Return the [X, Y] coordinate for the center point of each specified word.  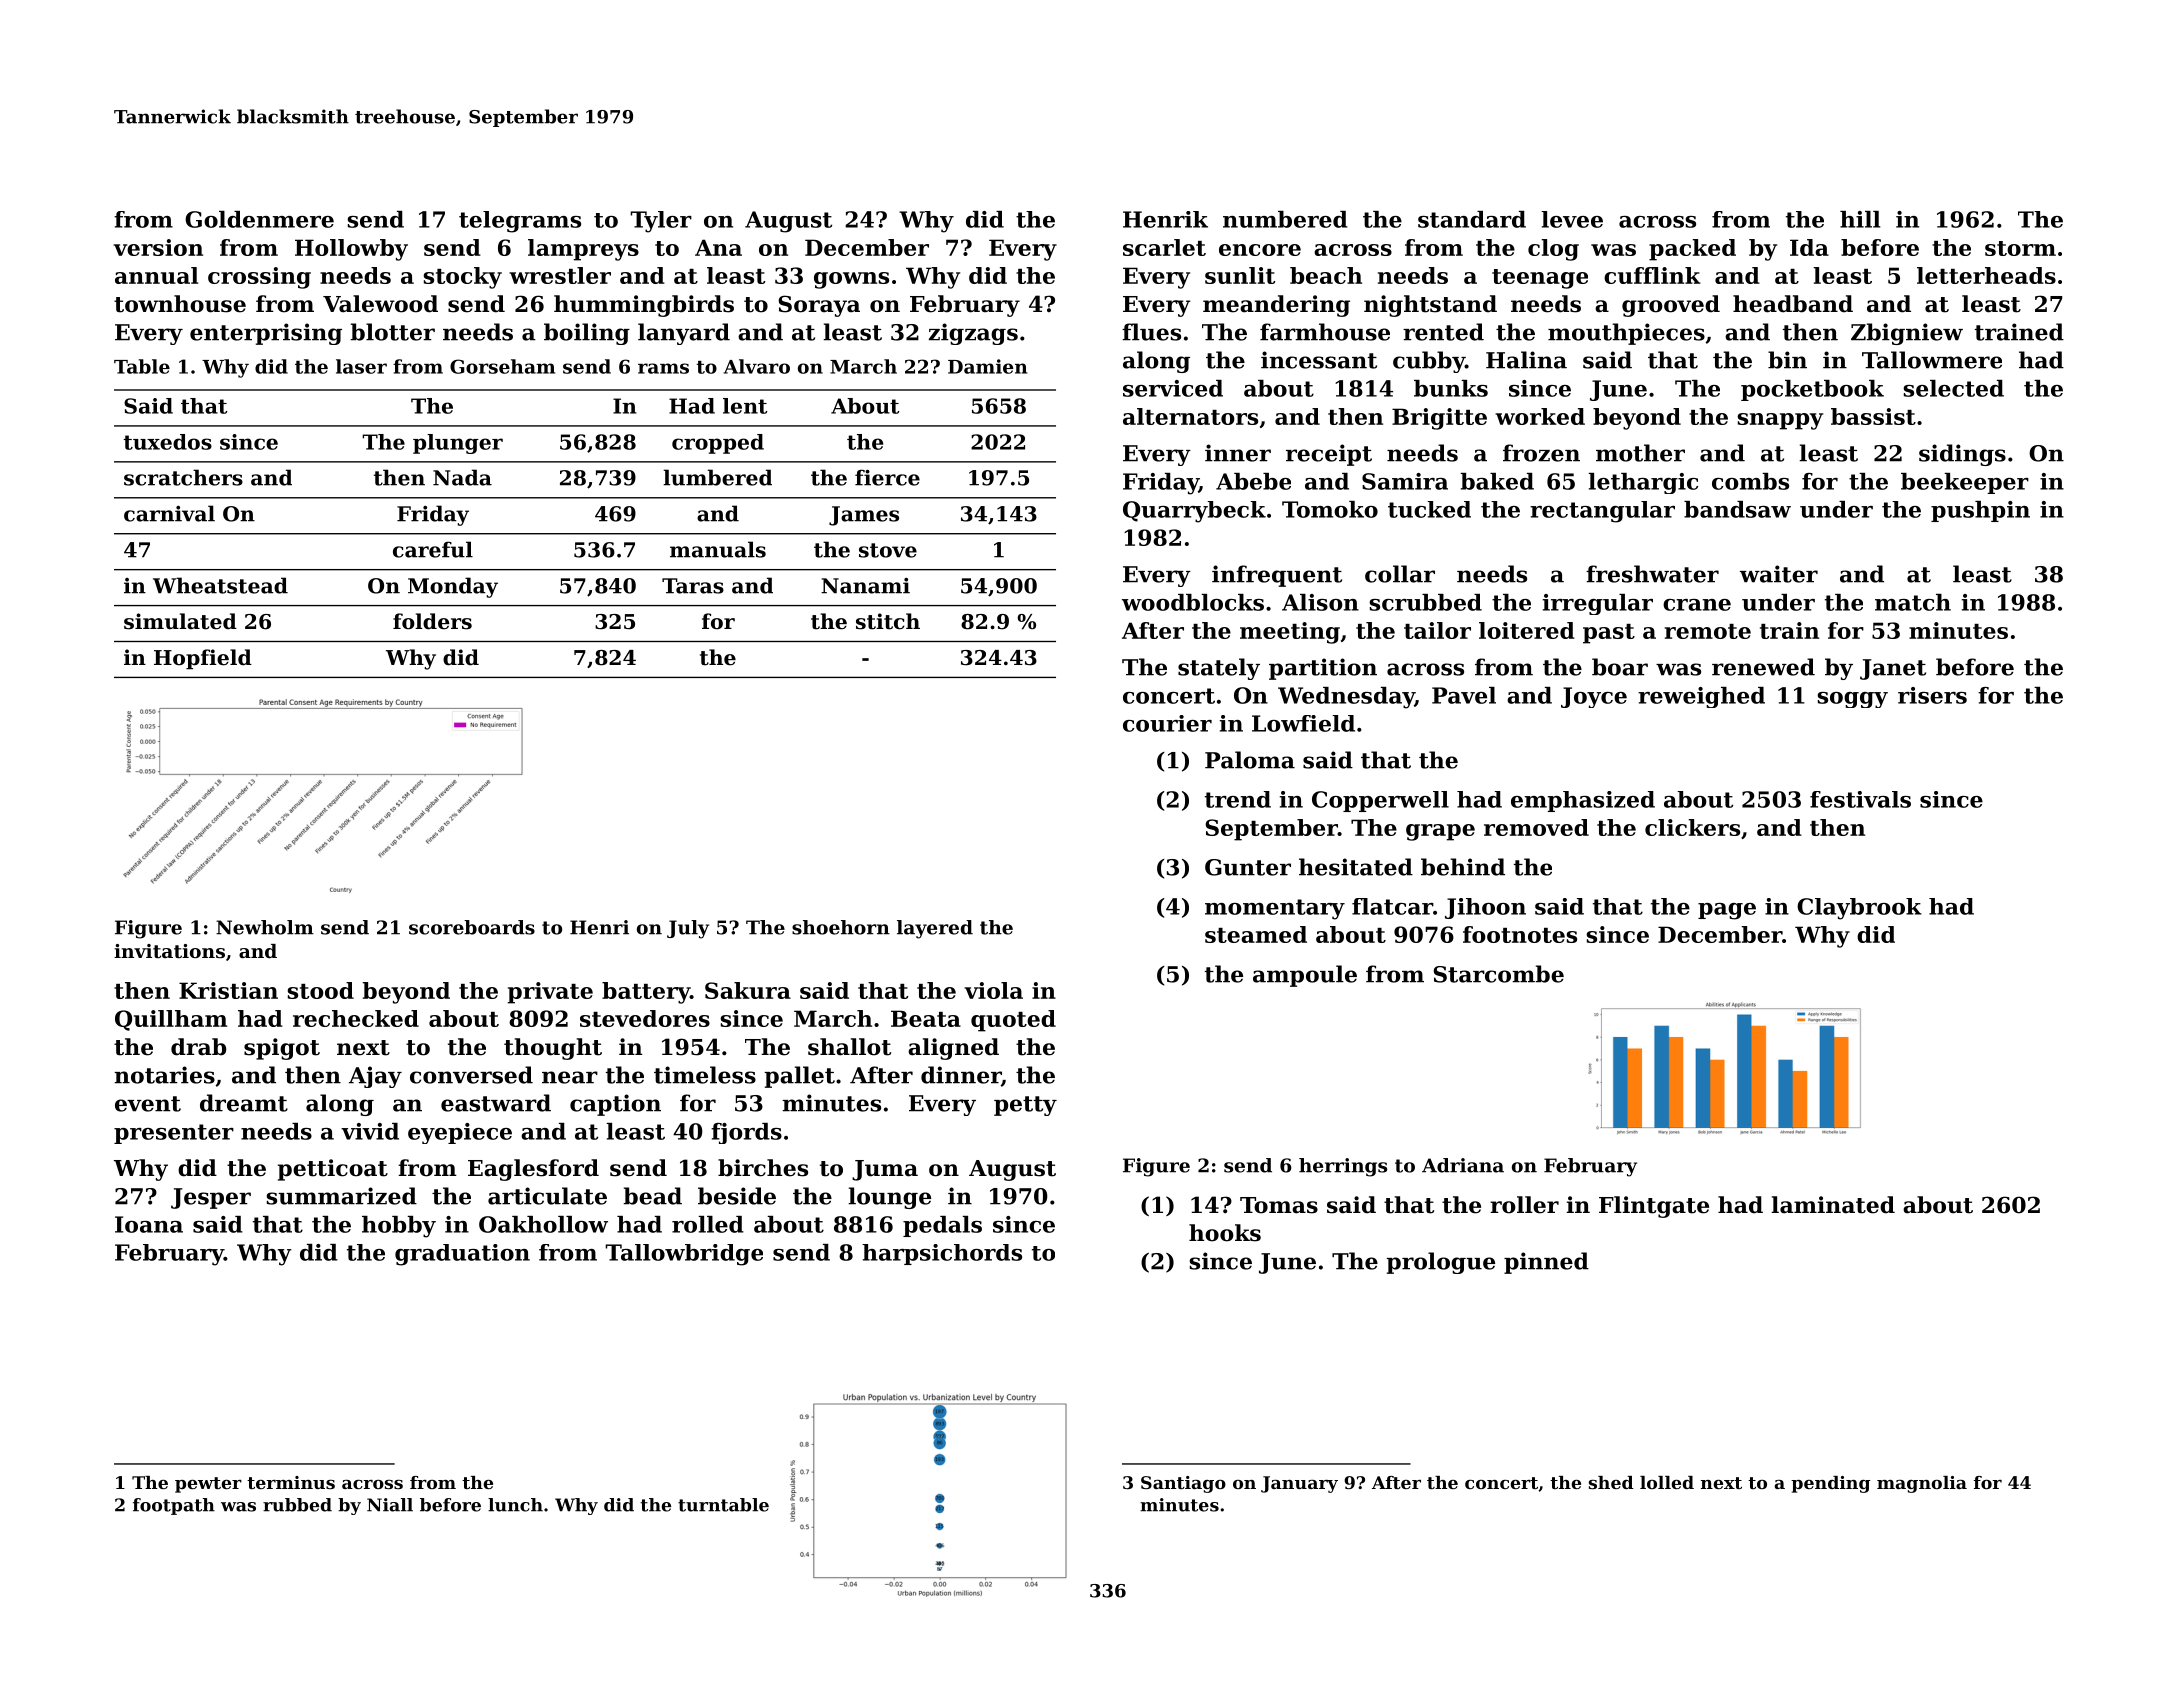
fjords [746, 1133]
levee [1572, 219]
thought [553, 1049]
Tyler [661, 222]
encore [1260, 250]
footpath [174, 1506]
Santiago [1183, 1484]
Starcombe [1498, 974]
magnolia [1922, 1484]
